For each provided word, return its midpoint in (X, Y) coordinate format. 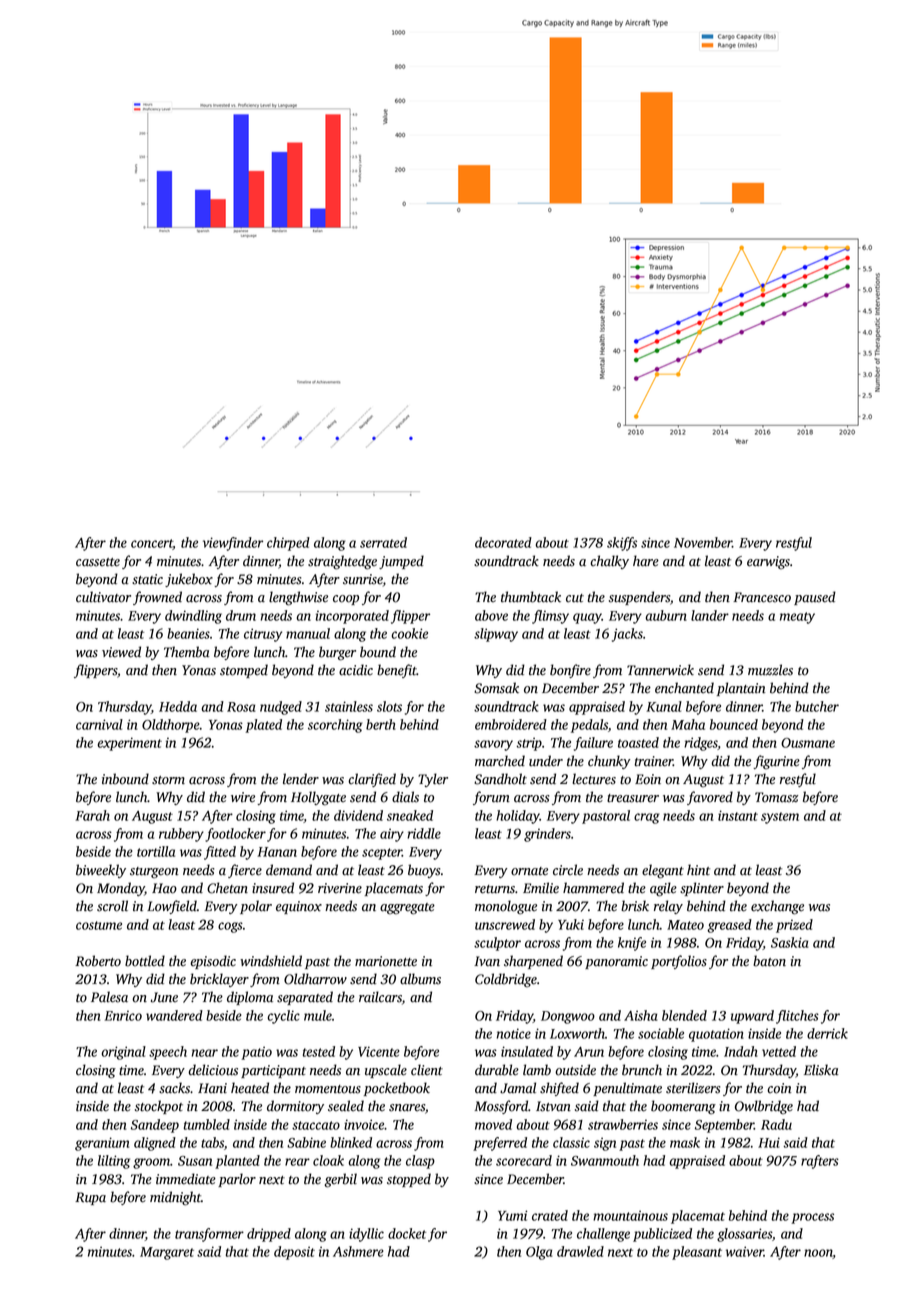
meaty (797, 618)
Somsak (496, 688)
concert (152, 544)
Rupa (90, 1198)
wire (243, 797)
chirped (288, 544)
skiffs (622, 544)
